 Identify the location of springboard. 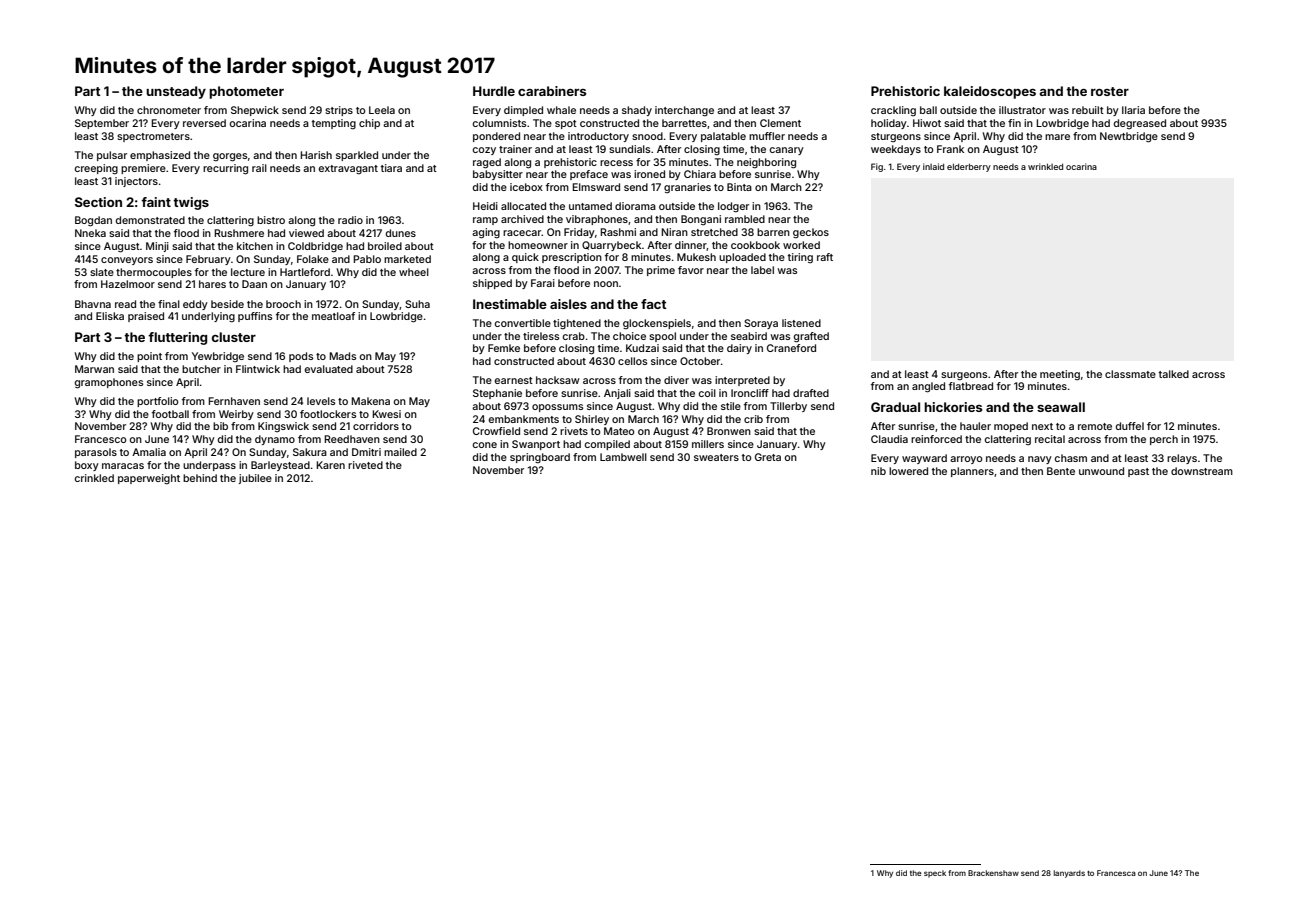
(540, 458).
